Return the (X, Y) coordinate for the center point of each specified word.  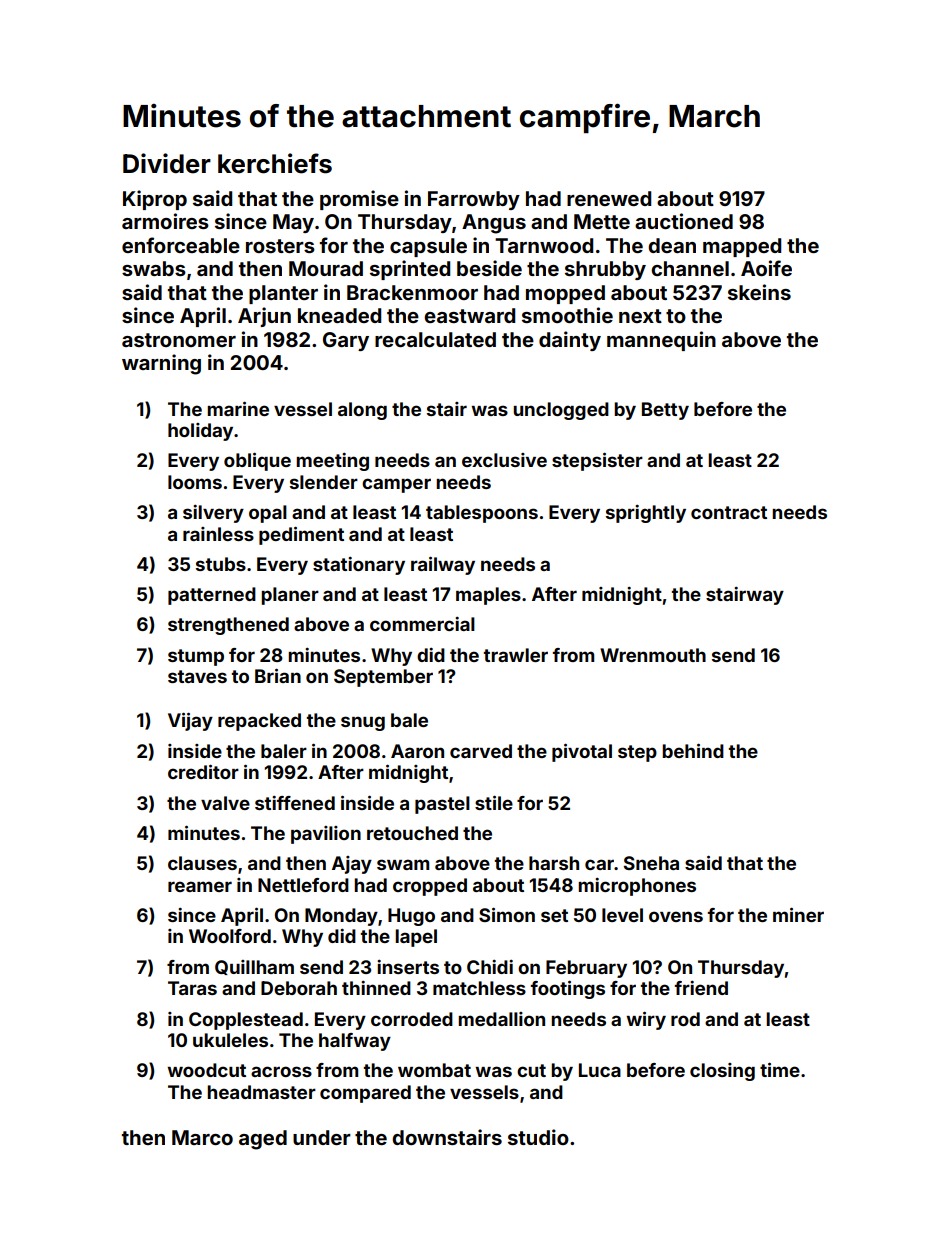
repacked (259, 722)
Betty (665, 411)
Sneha (651, 863)
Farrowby (474, 200)
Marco (202, 1137)
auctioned (684, 221)
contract (729, 512)
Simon (507, 915)
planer (290, 596)
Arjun (264, 317)
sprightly (646, 514)
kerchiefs (275, 163)
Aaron (417, 751)
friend (701, 988)
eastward (469, 315)
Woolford (230, 936)
